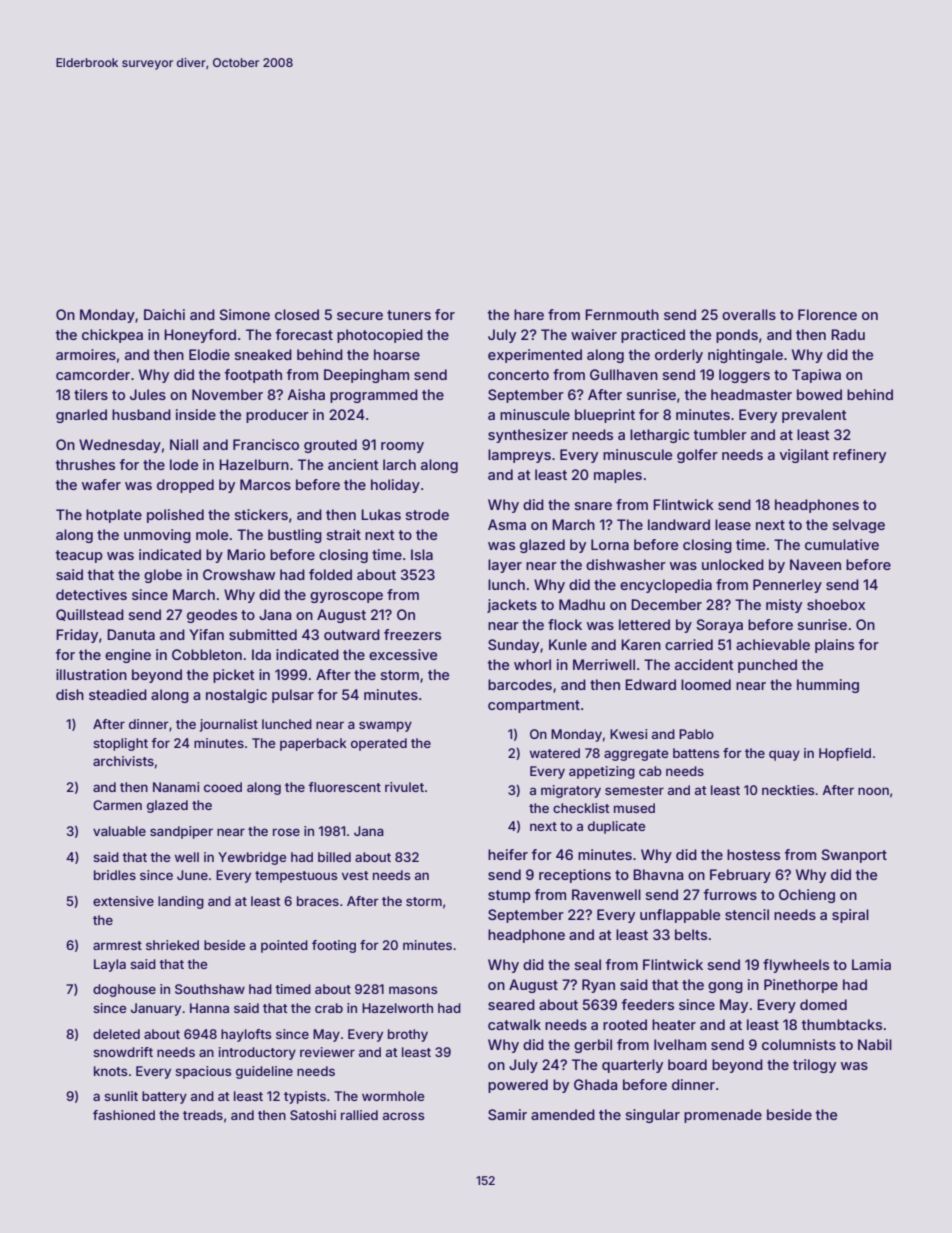 This screenshot has width=952, height=1233. What do you see at coordinates (827, 314) in the screenshot?
I see `Florence` at bounding box center [827, 314].
